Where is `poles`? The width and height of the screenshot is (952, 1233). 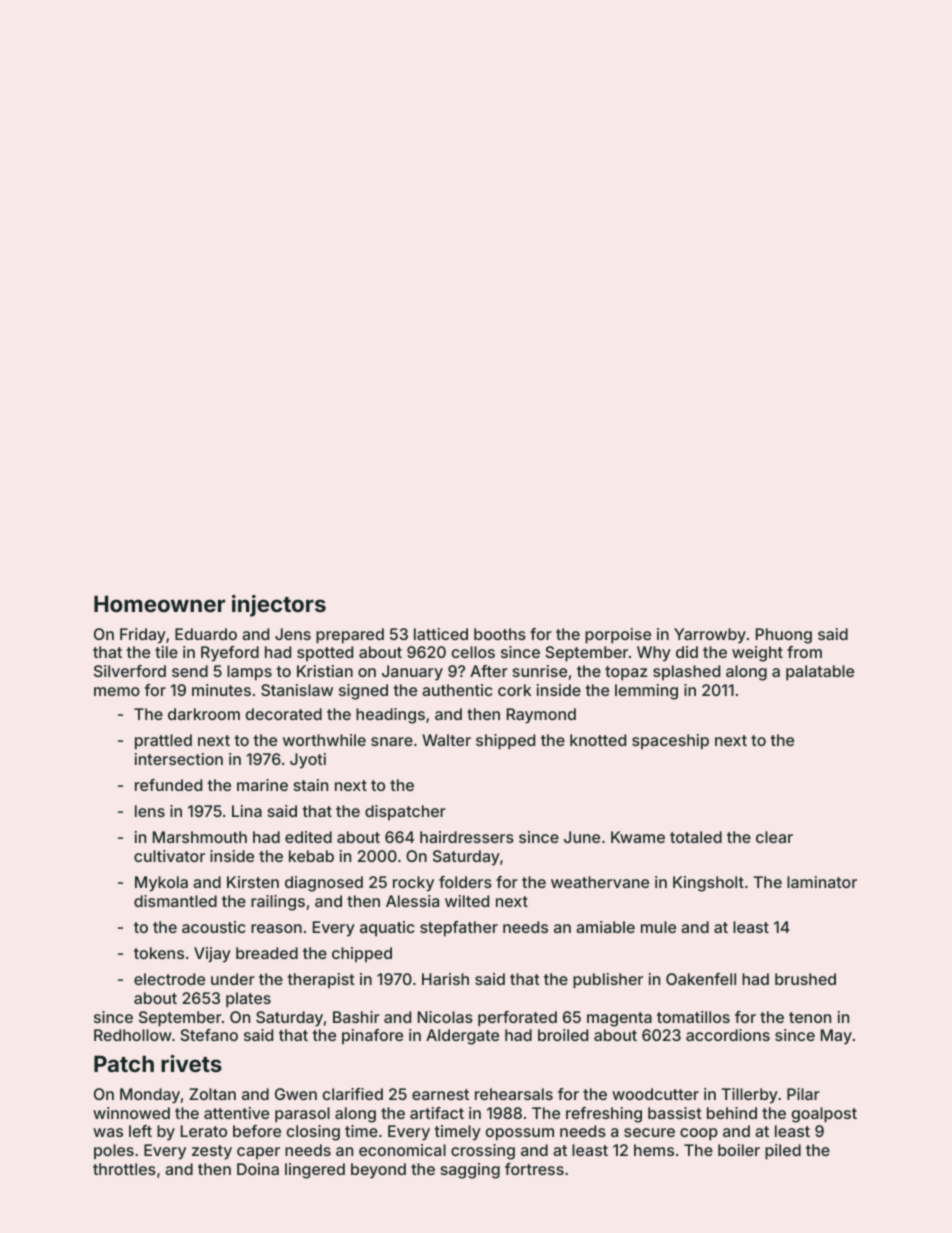
poles is located at coordinates (114, 1151).
